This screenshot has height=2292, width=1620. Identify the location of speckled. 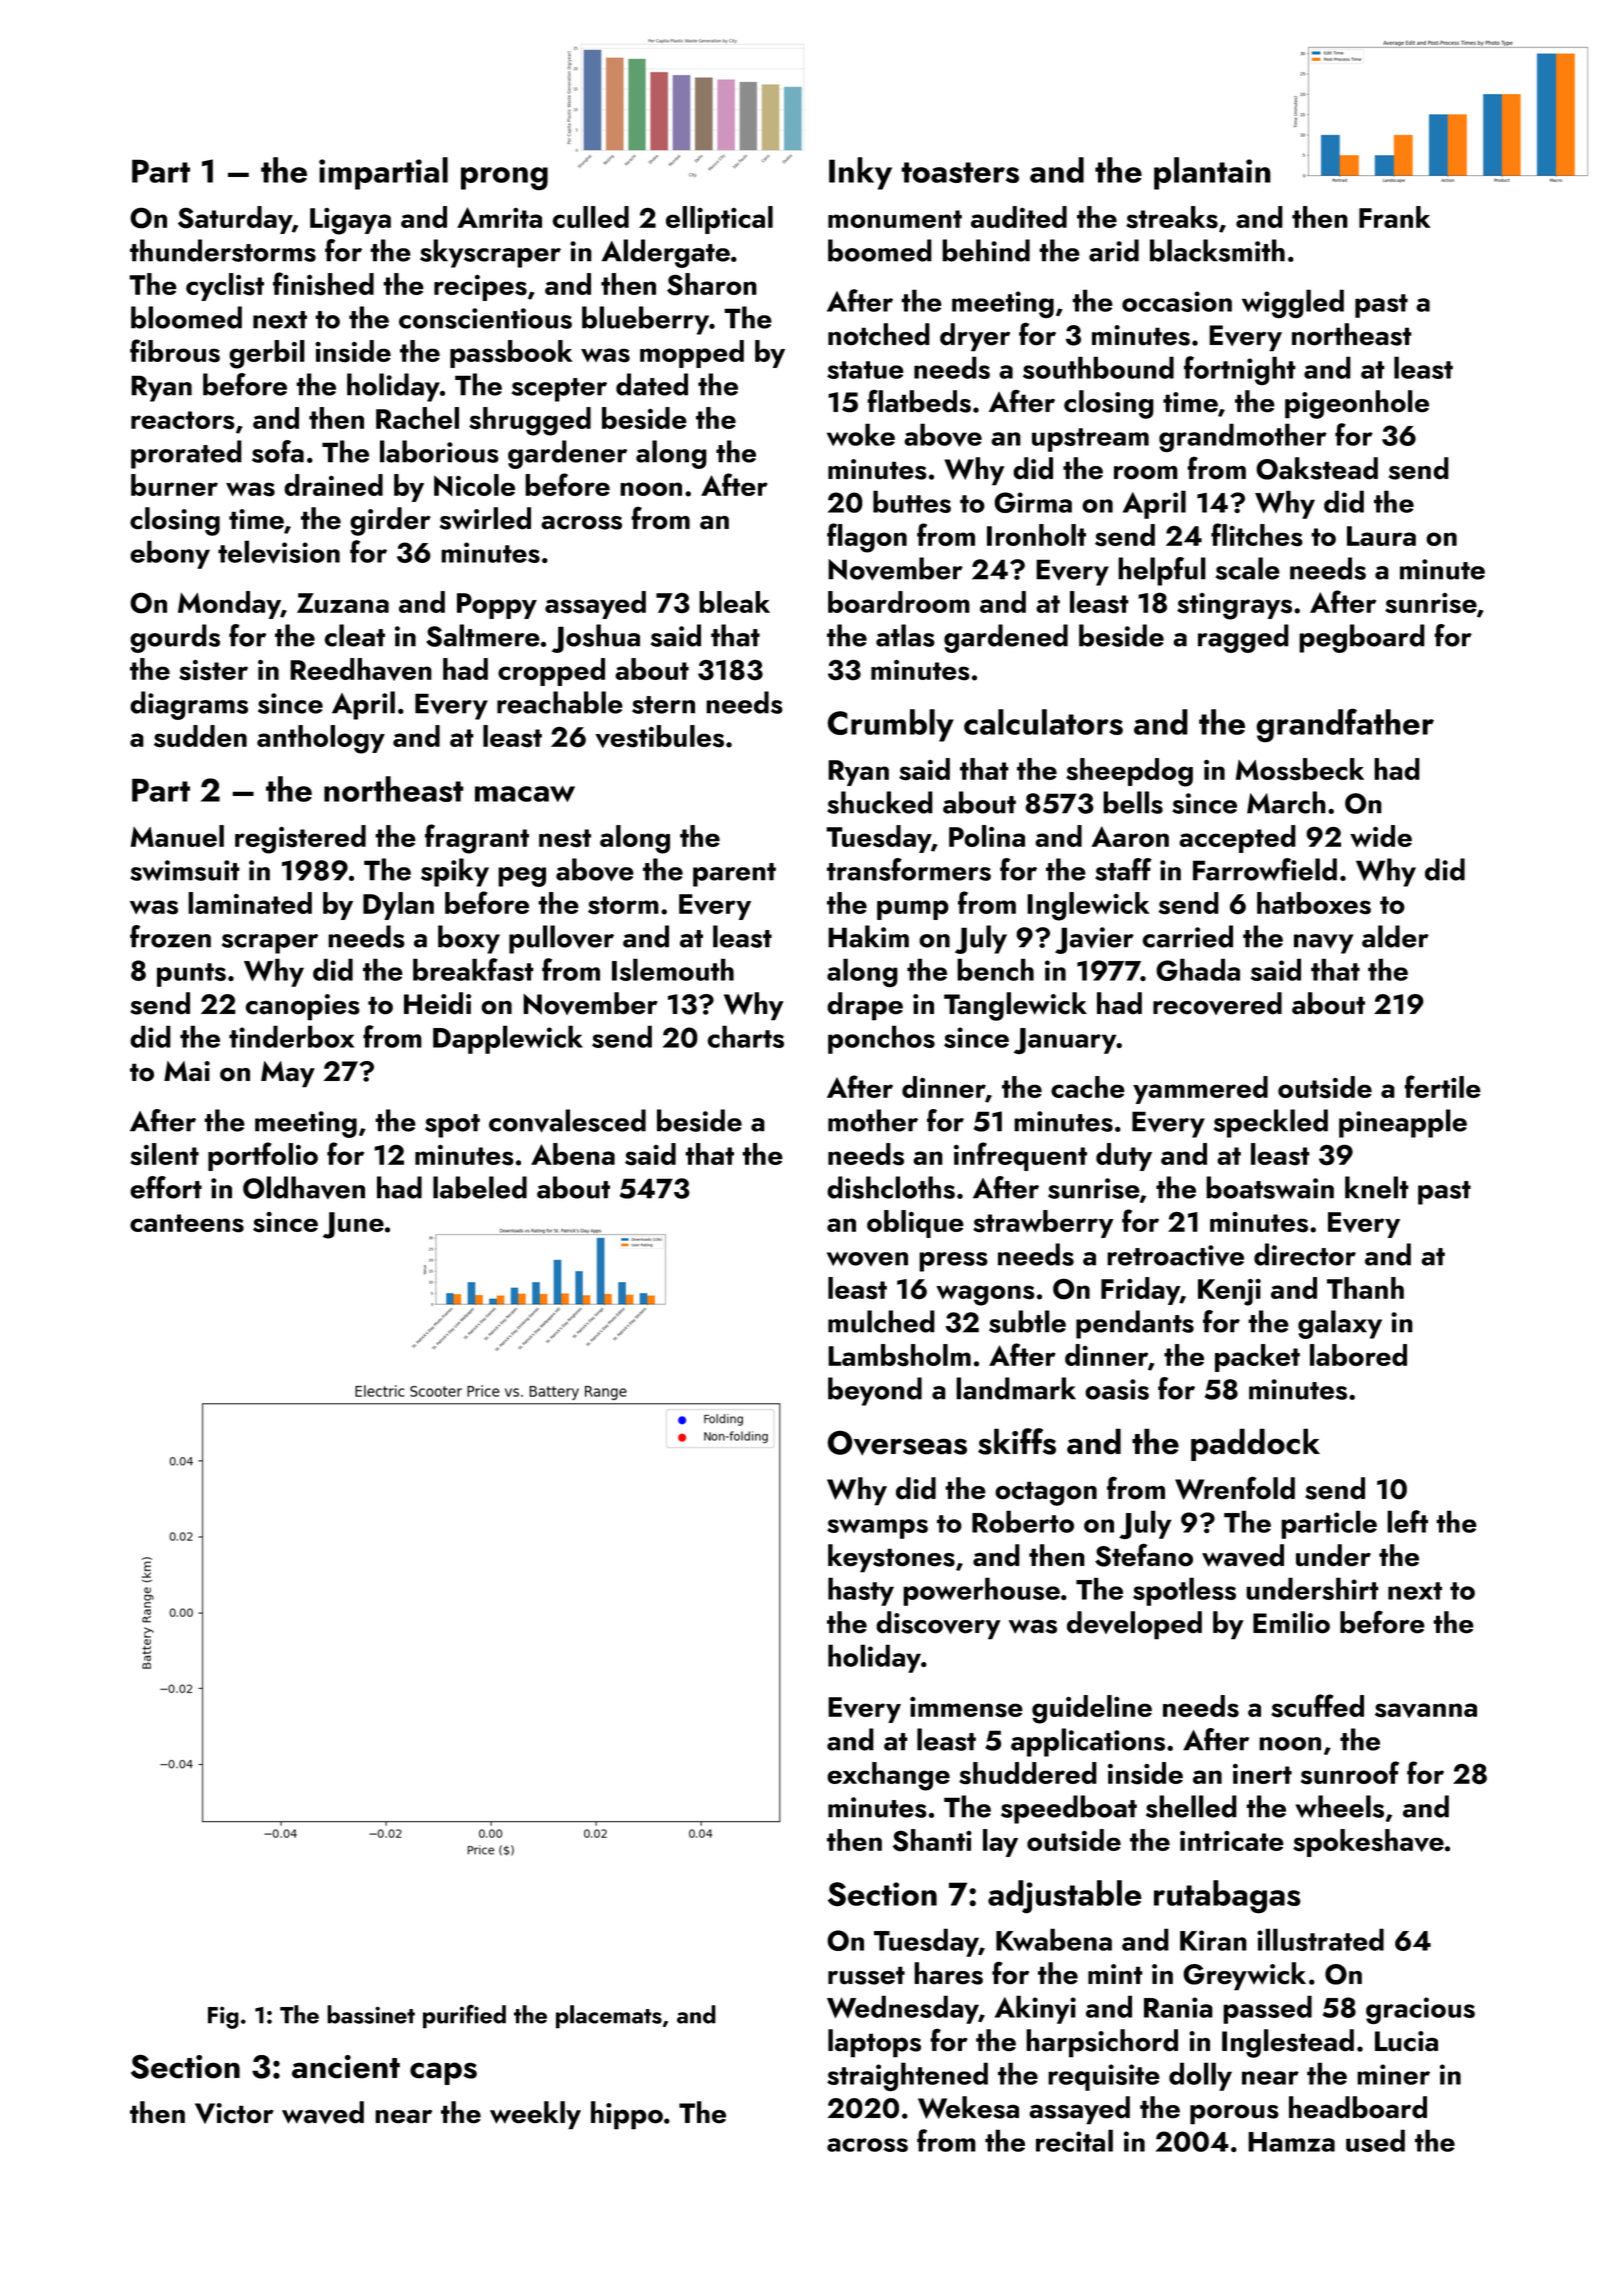
(1271, 1123).
